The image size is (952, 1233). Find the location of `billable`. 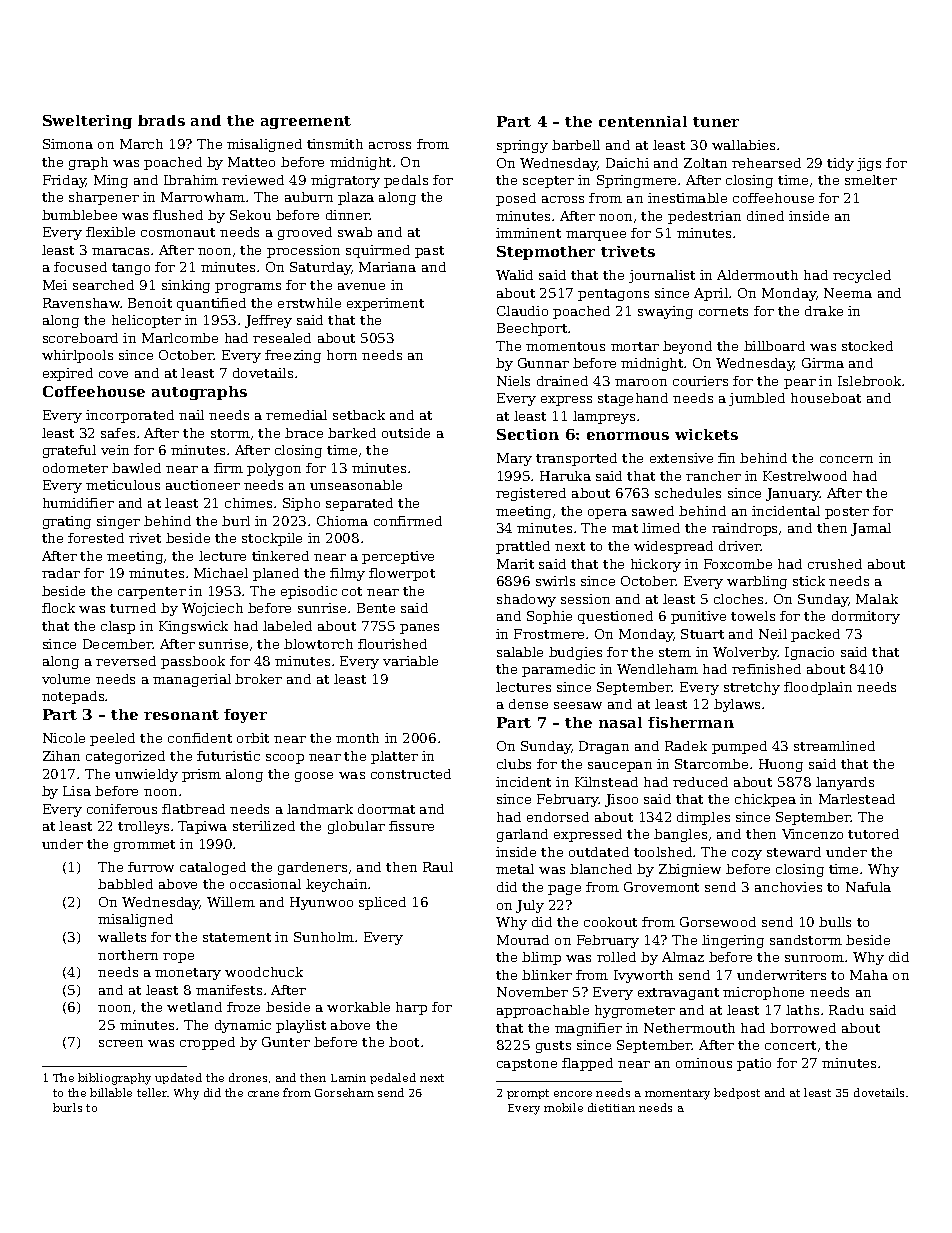

billable is located at coordinates (111, 1092).
